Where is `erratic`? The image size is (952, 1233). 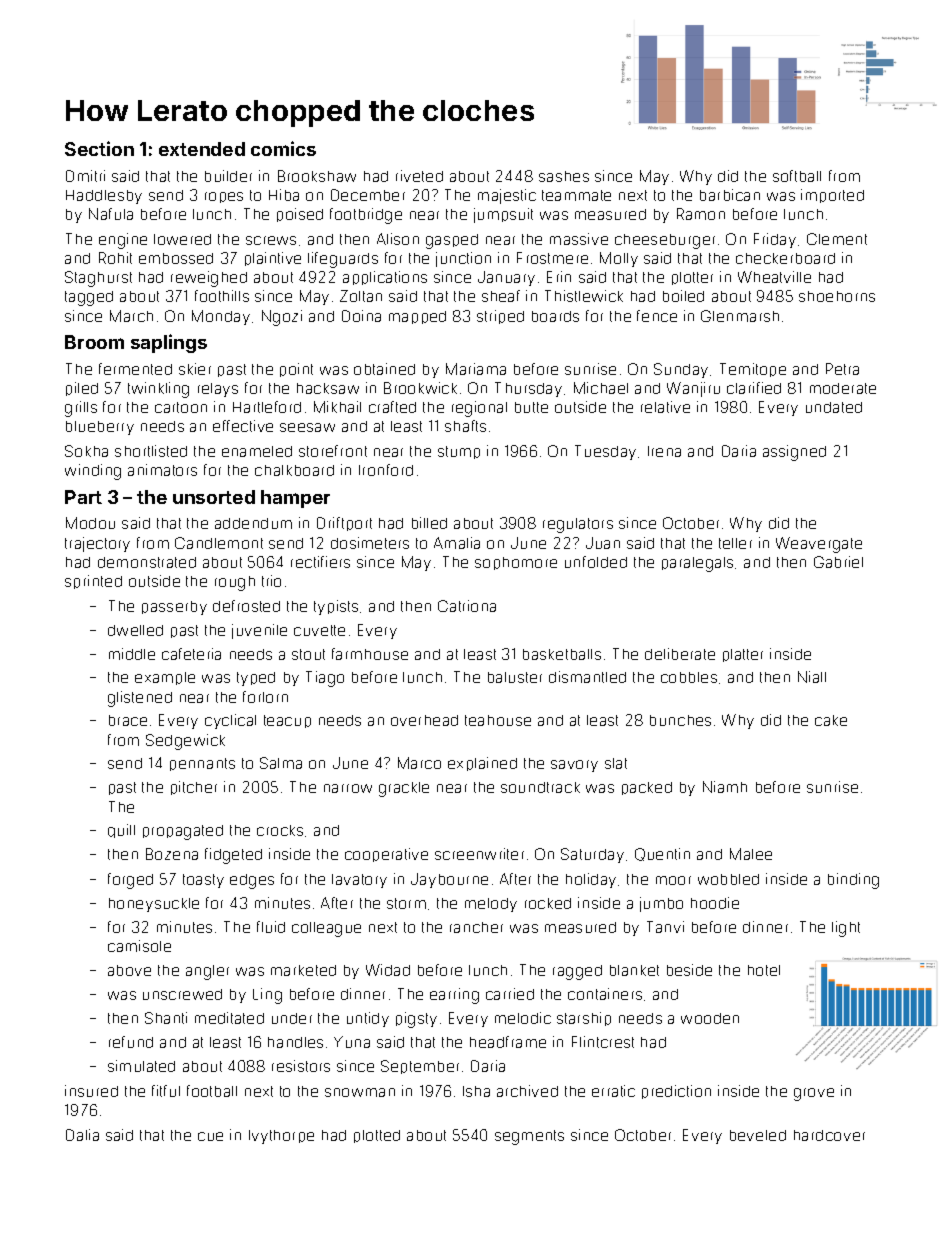 erratic is located at coordinates (613, 1091).
